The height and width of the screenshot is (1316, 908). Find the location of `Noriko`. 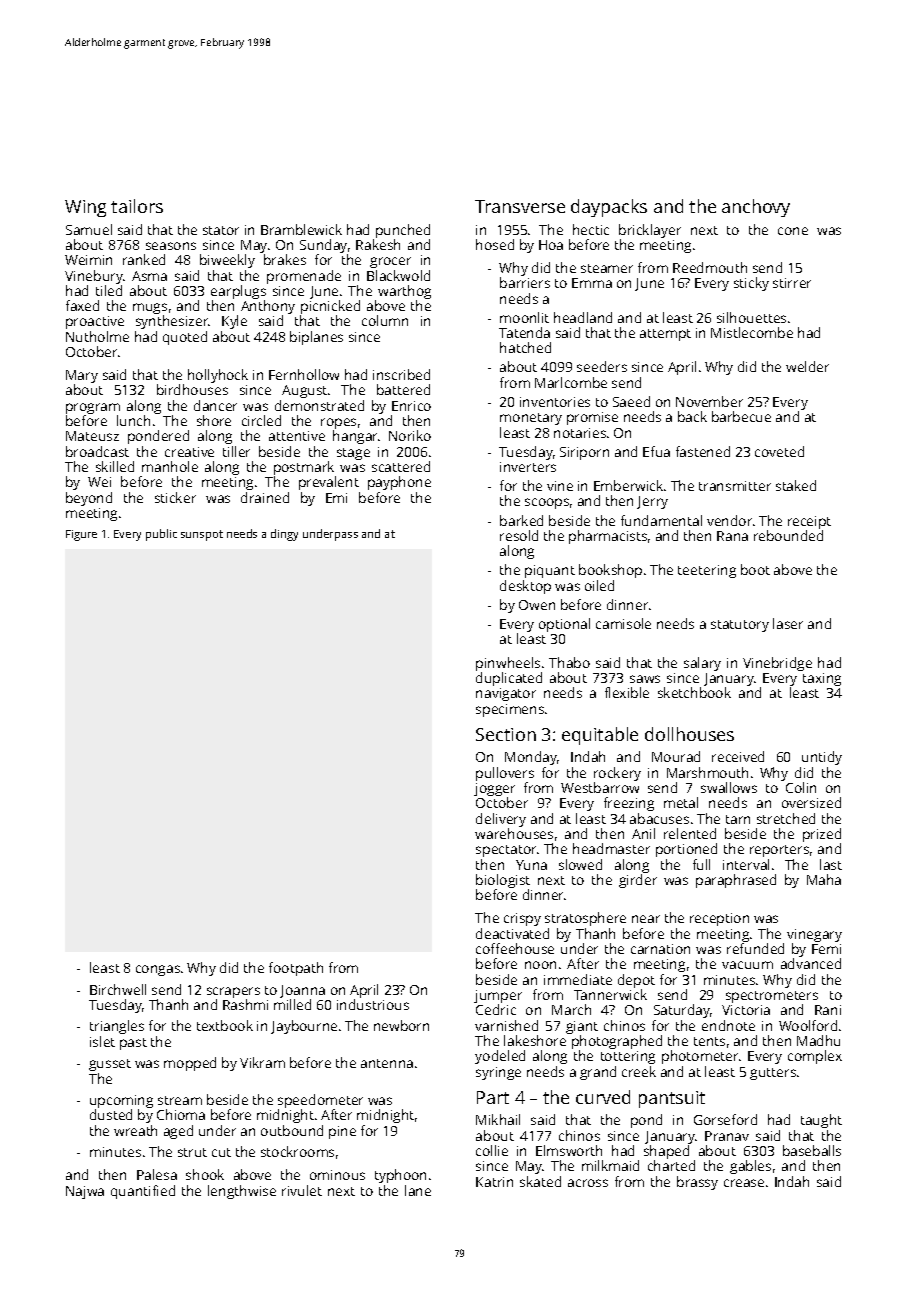

Noriko is located at coordinates (410, 435).
